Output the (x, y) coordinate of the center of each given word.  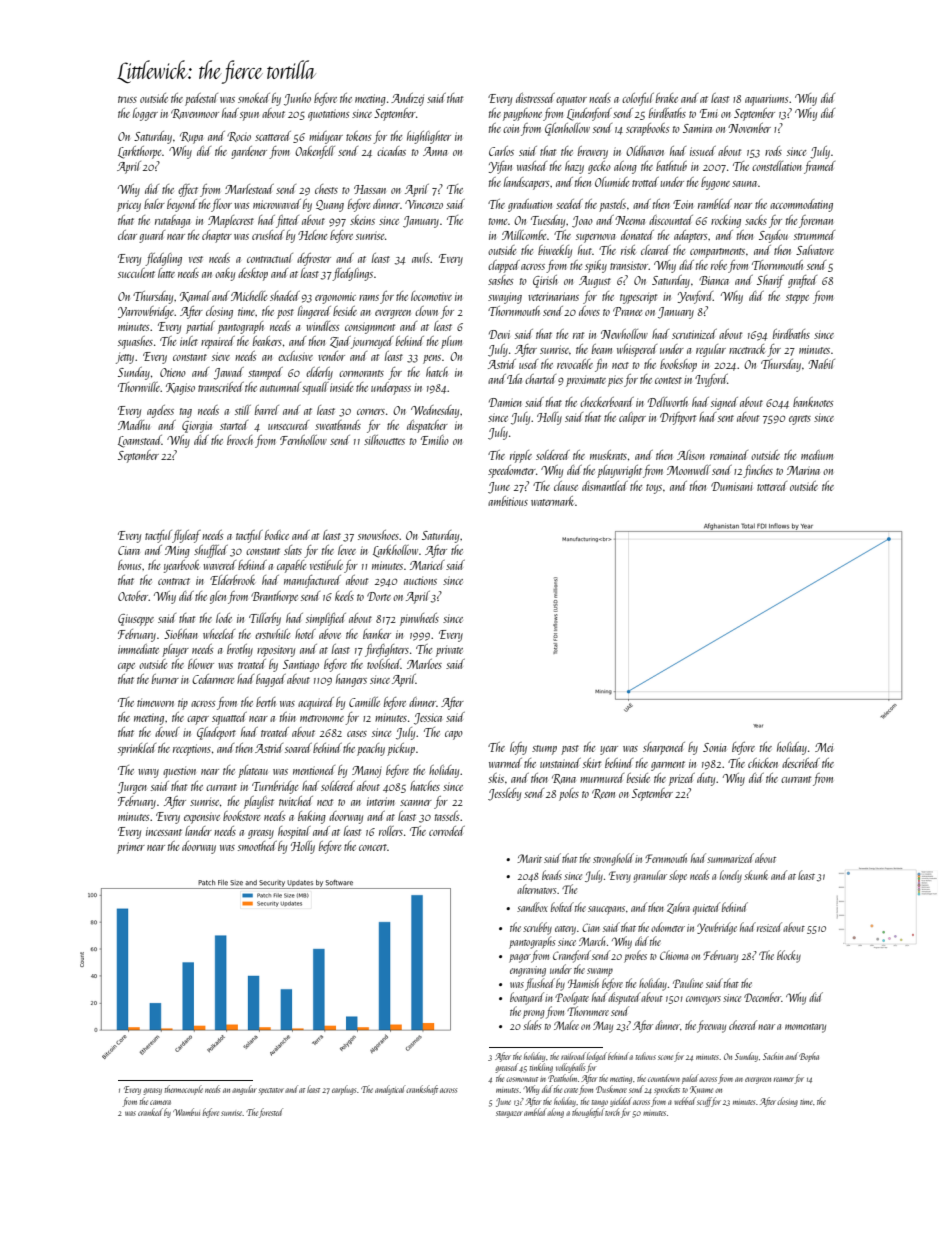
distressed (535, 98)
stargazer (509, 1114)
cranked (150, 1112)
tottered (772, 486)
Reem (603, 794)
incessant (164, 831)
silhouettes (384, 440)
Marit (529, 858)
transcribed (221, 387)
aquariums (766, 100)
